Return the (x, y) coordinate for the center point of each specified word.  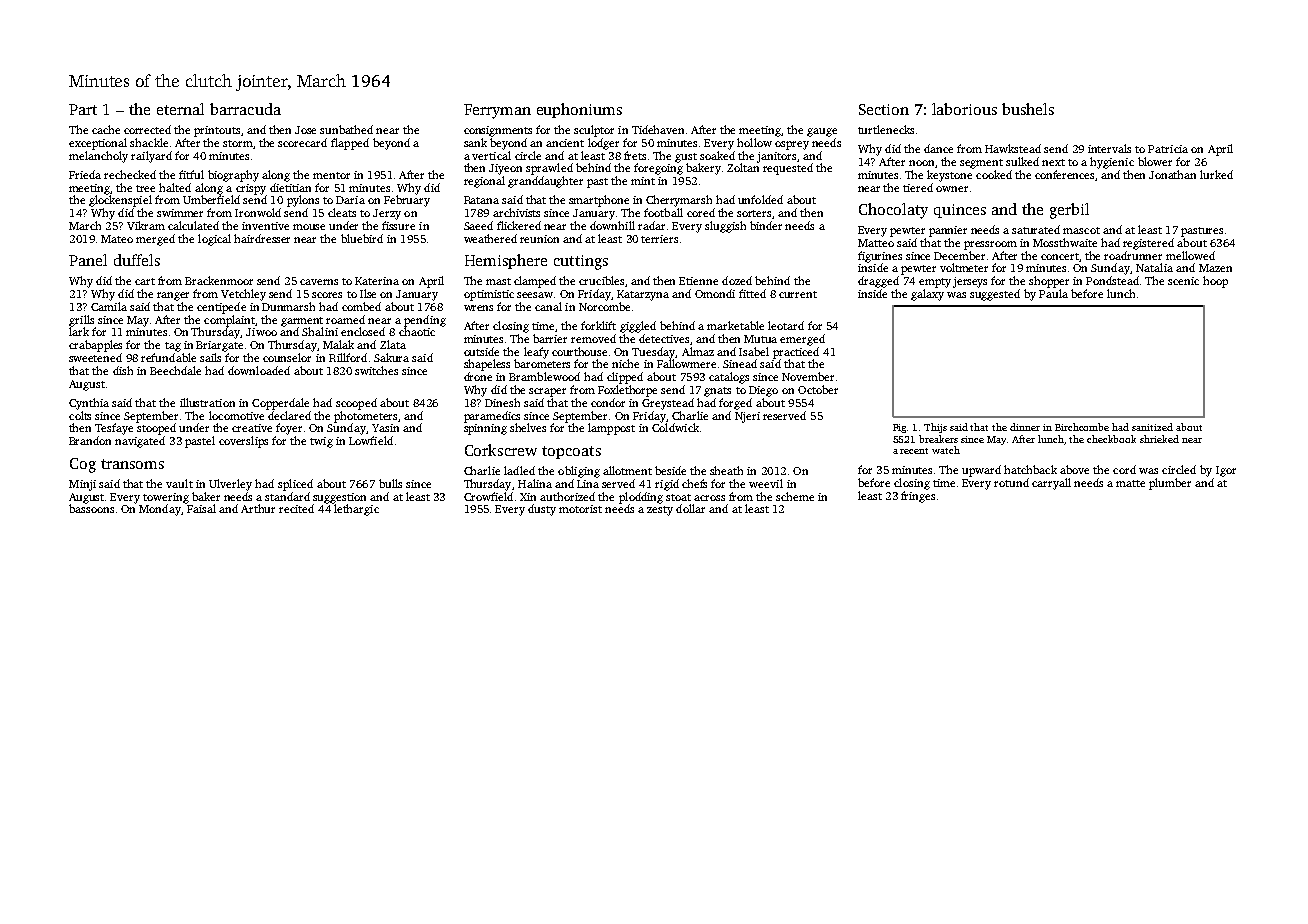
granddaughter (545, 182)
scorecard (302, 142)
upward (981, 471)
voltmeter (964, 267)
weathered (490, 238)
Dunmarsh (288, 306)
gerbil (1069, 211)
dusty (542, 510)
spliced (295, 485)
